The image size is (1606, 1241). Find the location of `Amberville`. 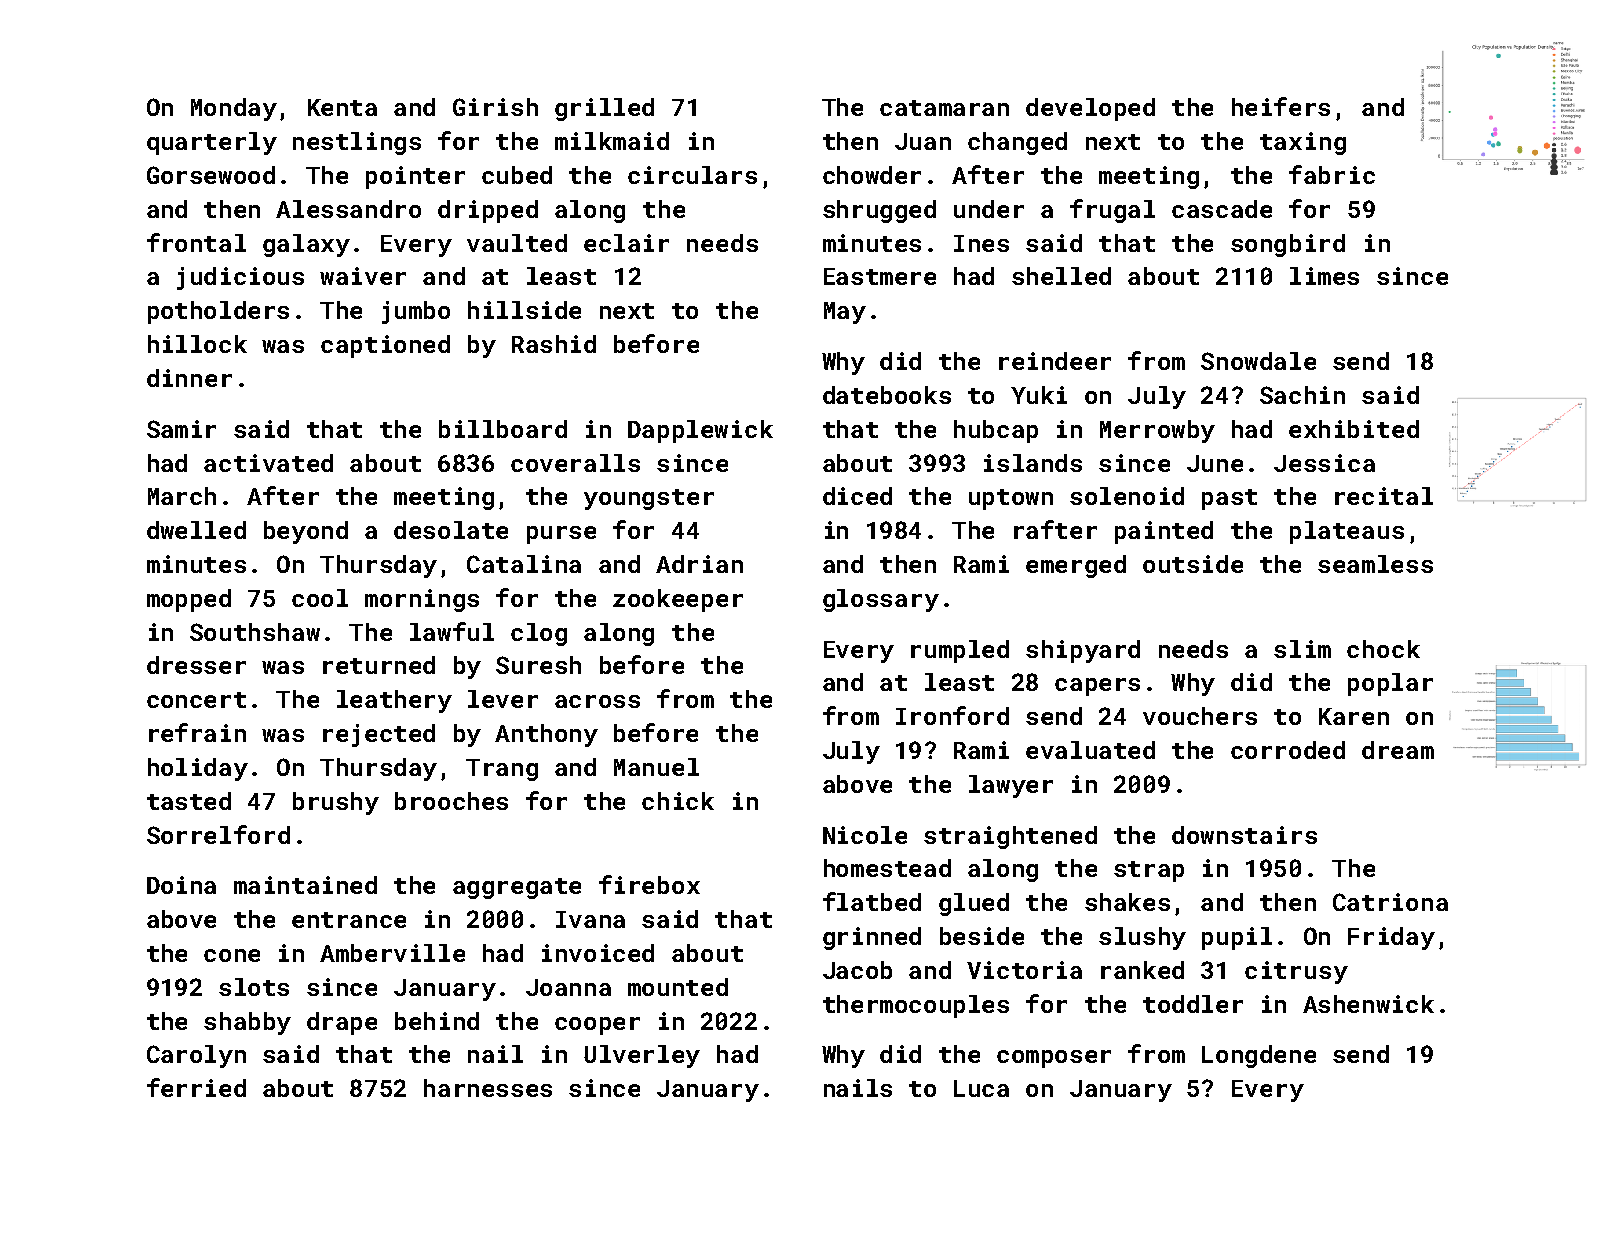

Amberville is located at coordinates (392, 953).
